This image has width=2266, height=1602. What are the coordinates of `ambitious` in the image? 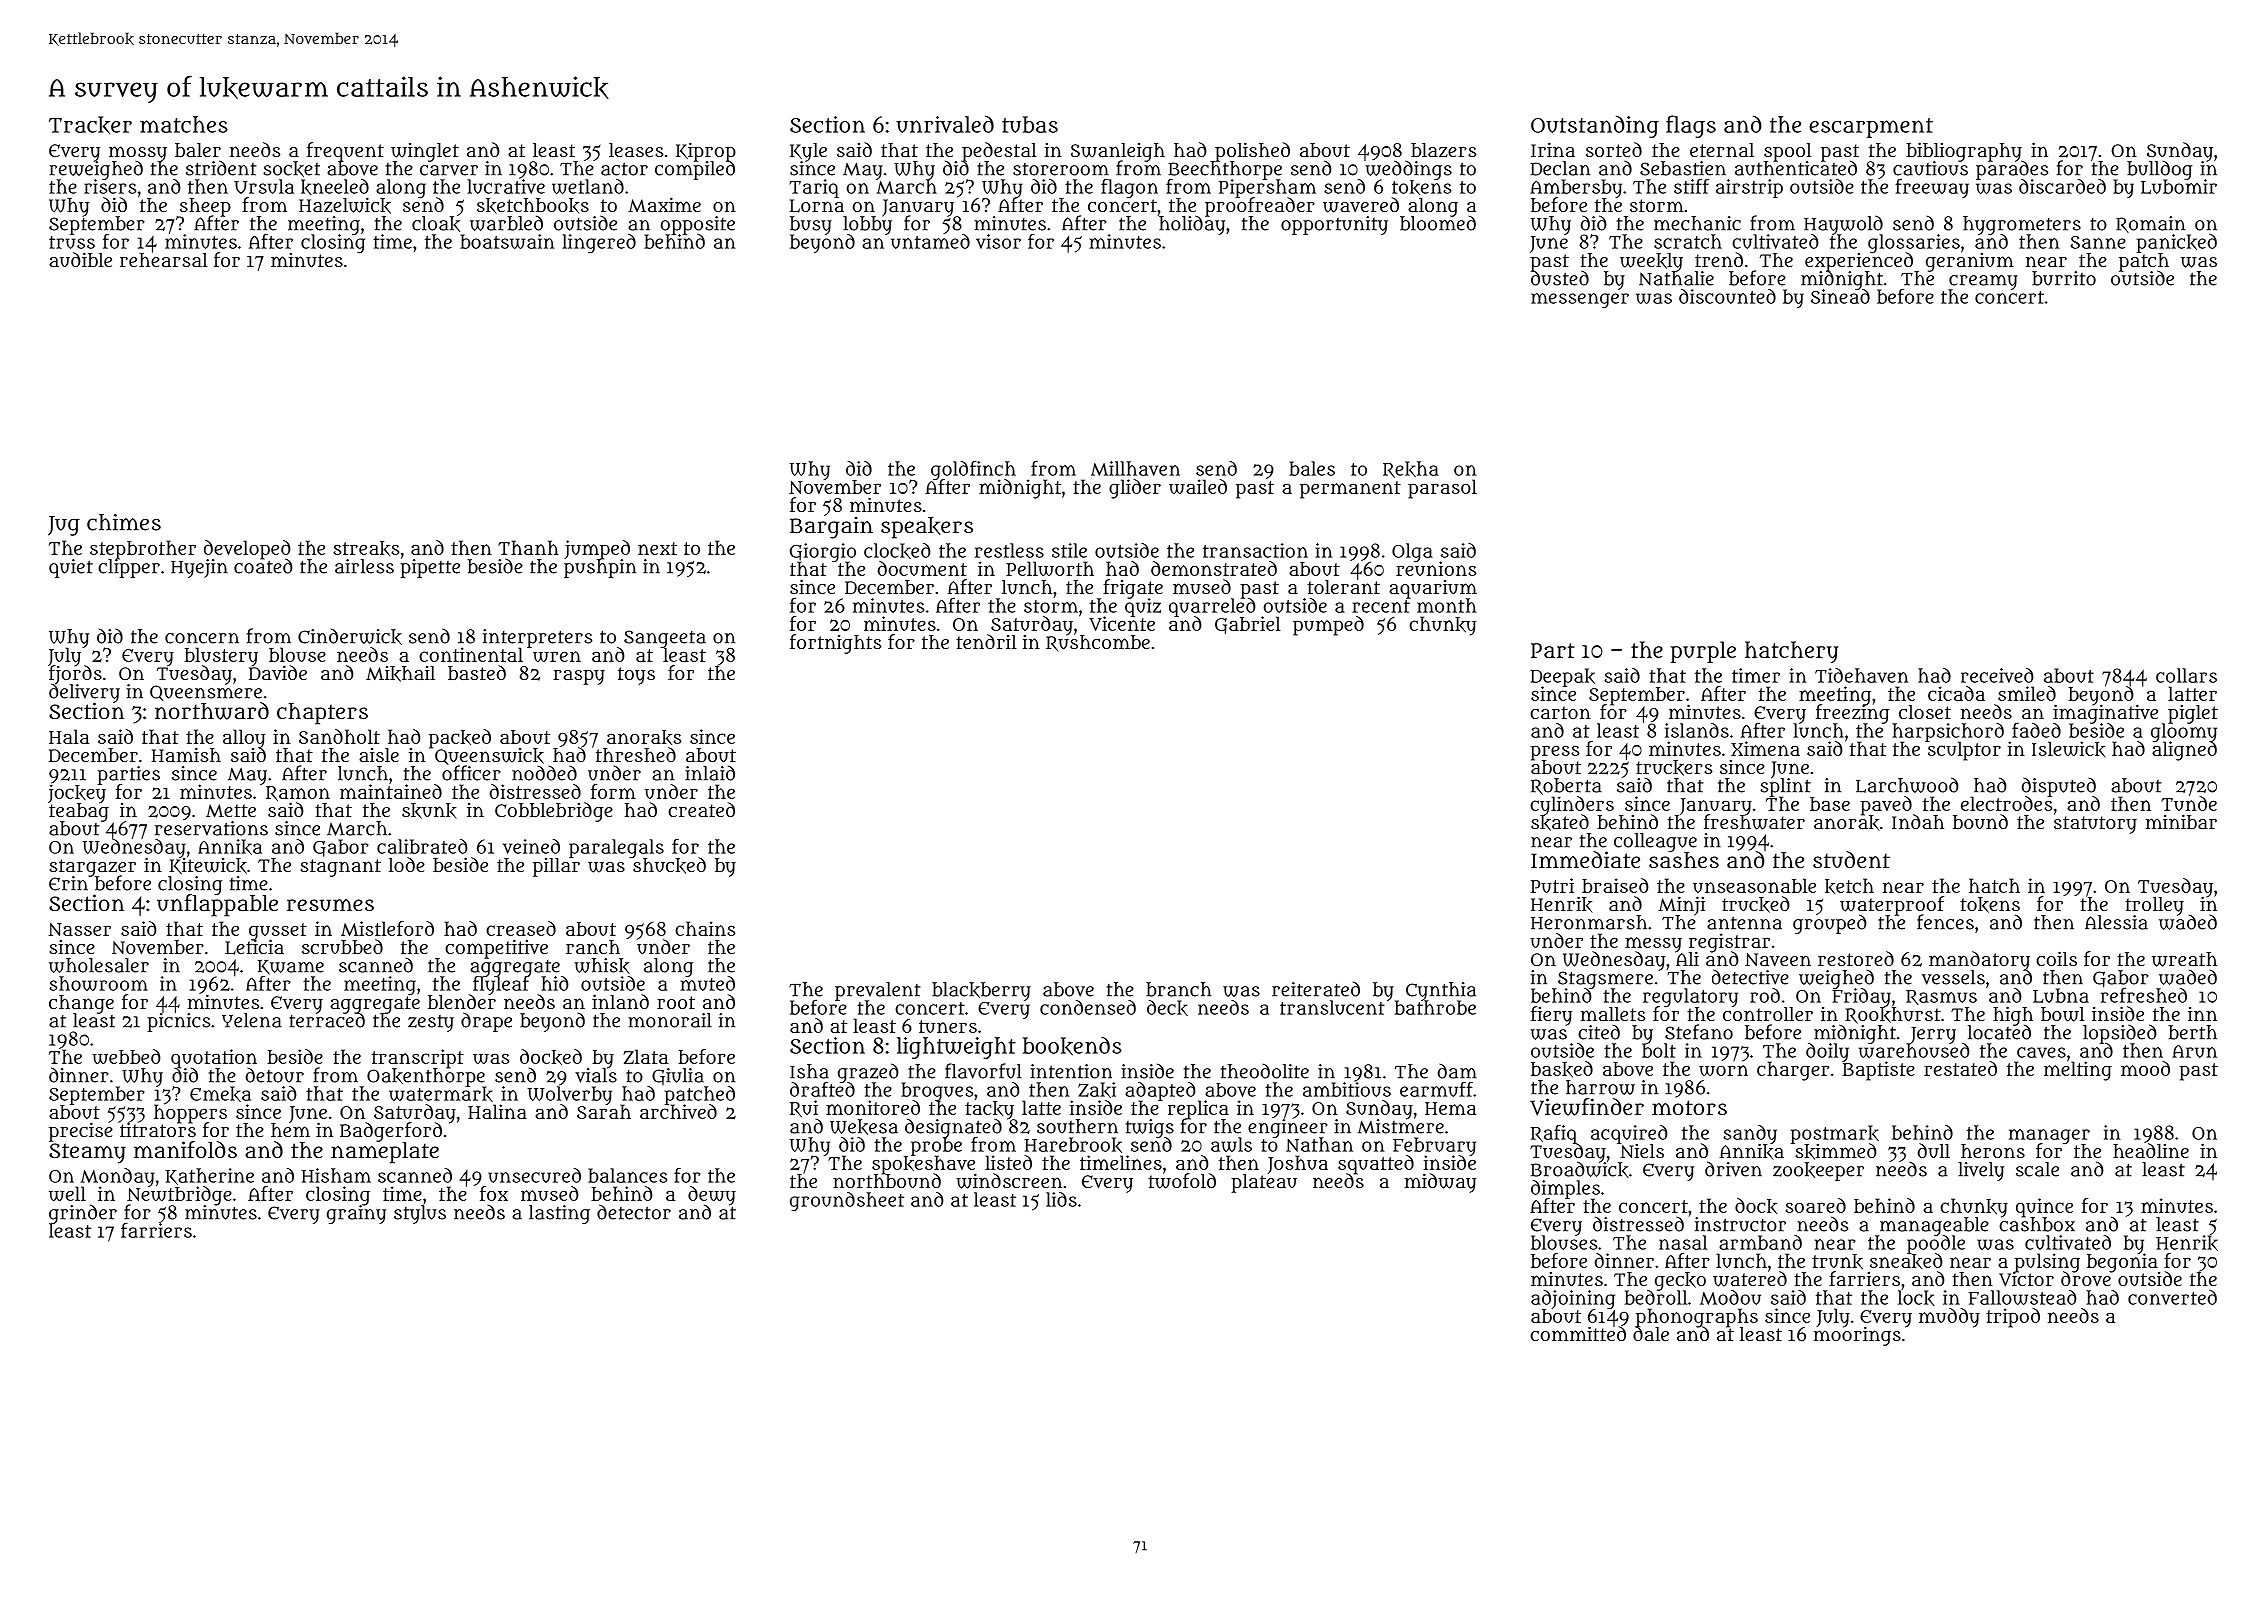 It's located at (1347, 1089).
